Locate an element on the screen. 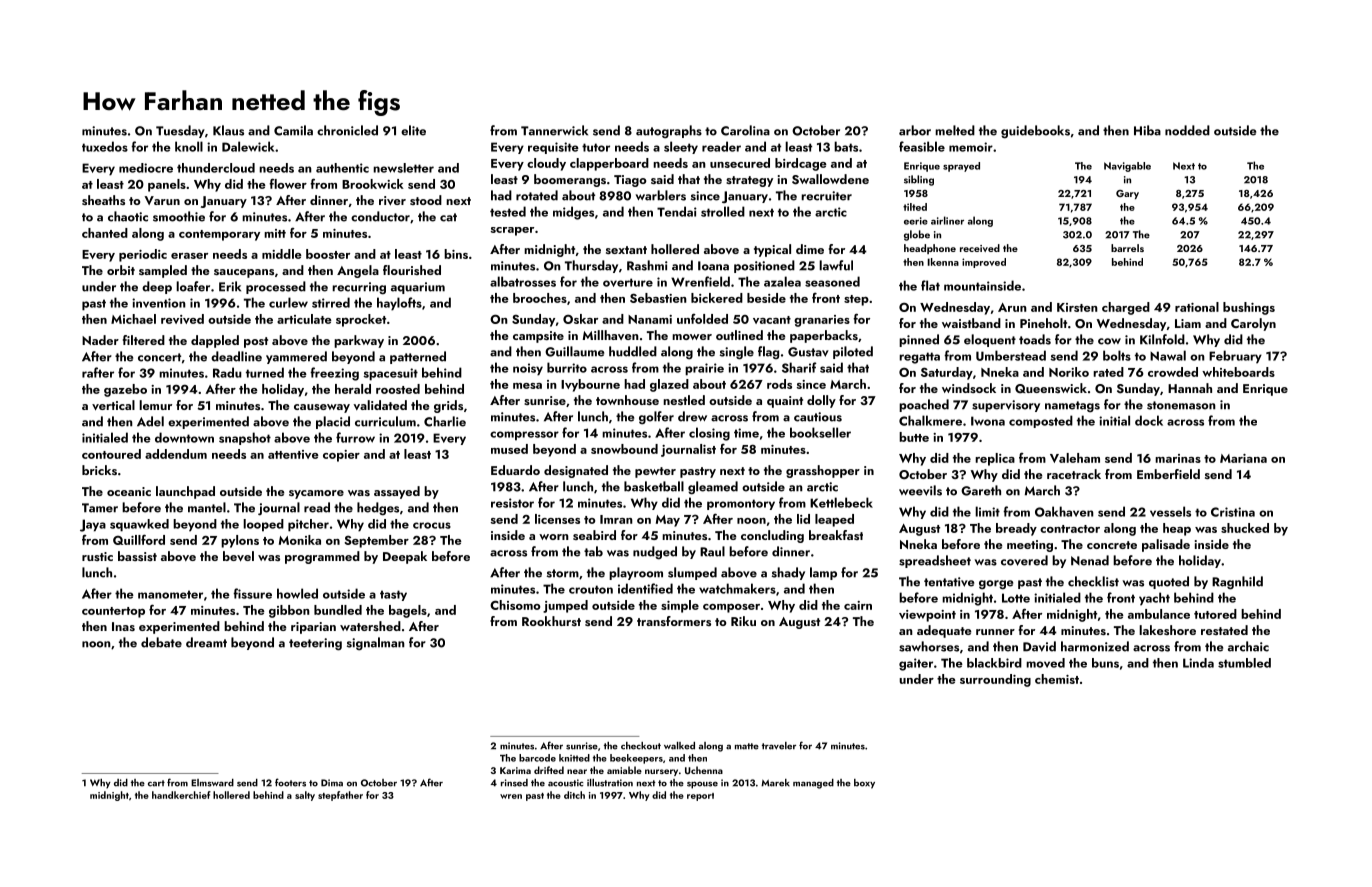  barcode is located at coordinates (537, 758).
